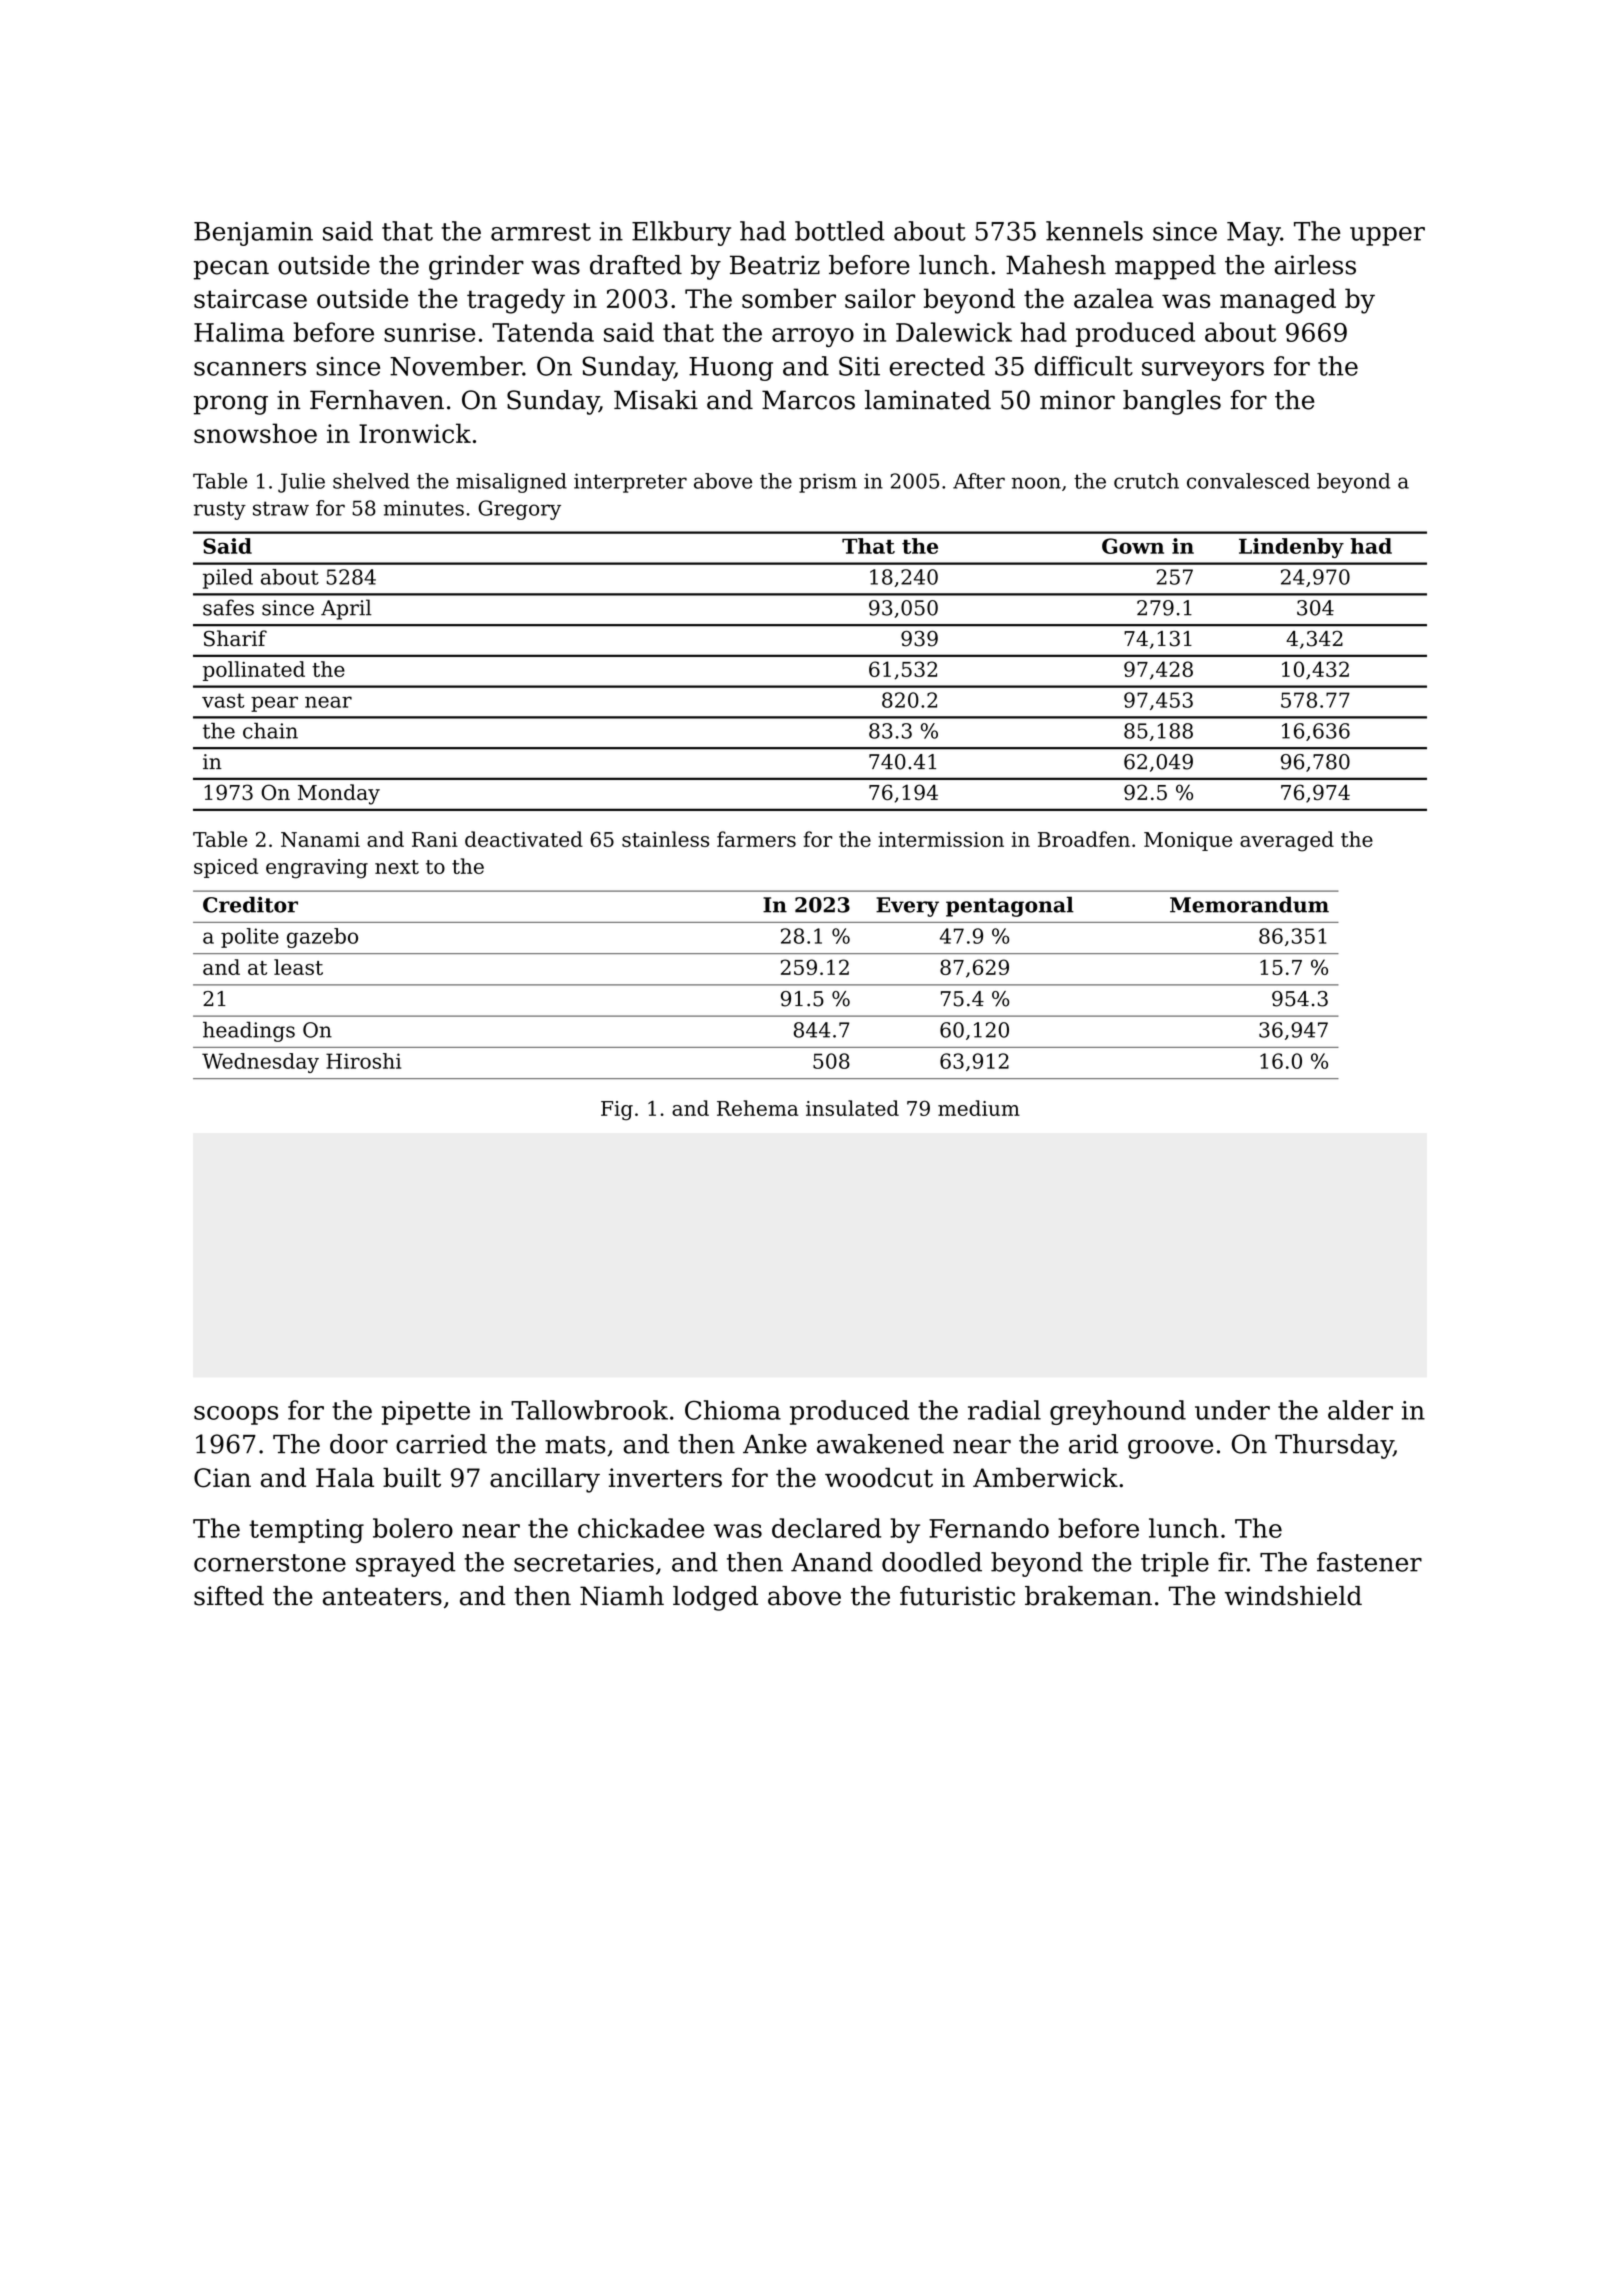 The width and height of the document is (1620, 2292). What do you see at coordinates (222, 1478) in the document?
I see `Cian` at bounding box center [222, 1478].
